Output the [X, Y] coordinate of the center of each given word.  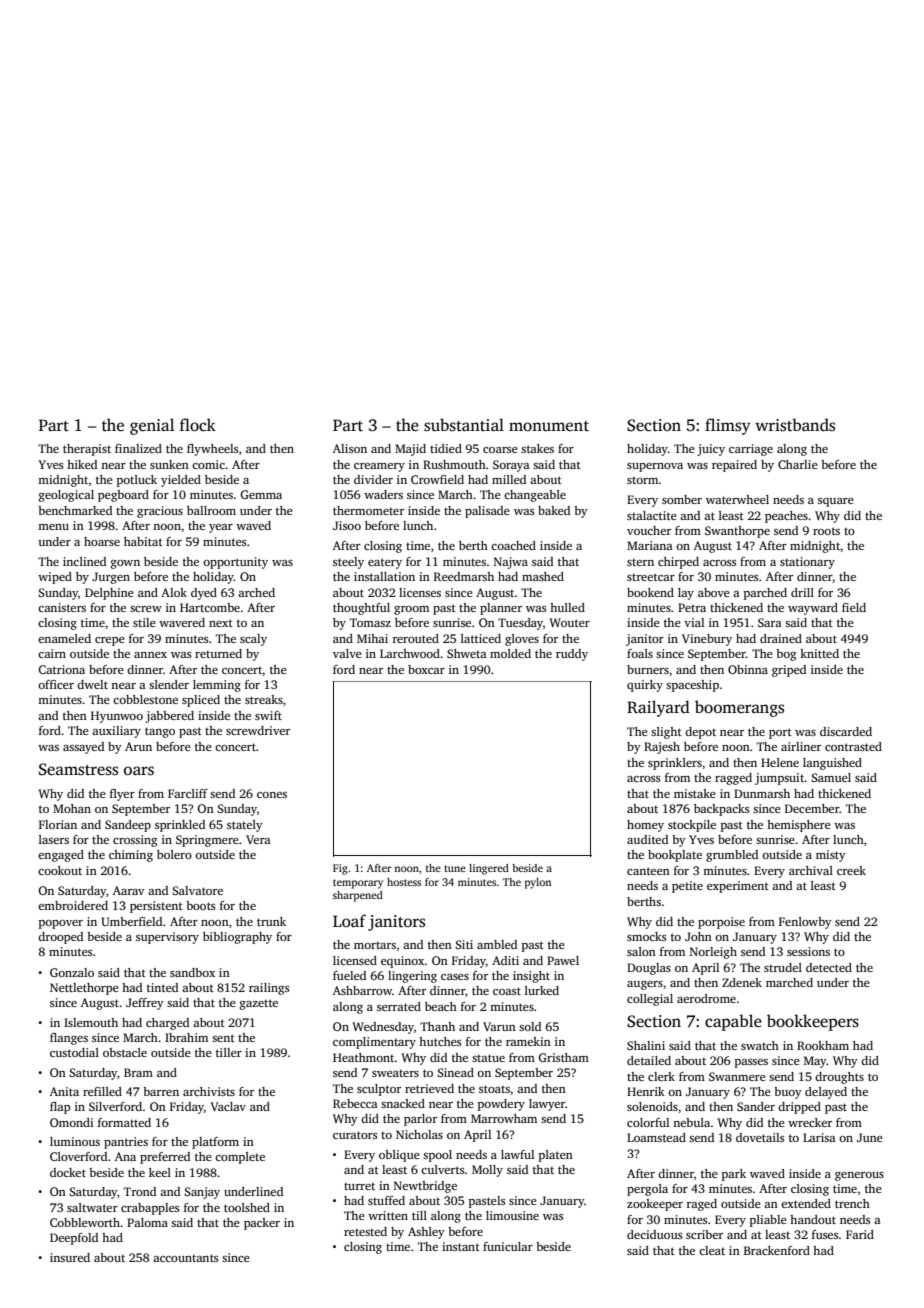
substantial [464, 425]
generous [859, 1176]
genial [152, 426]
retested [365, 1231]
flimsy [728, 426]
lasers [54, 839]
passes [751, 1063]
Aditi [505, 960]
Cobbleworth [85, 1222]
